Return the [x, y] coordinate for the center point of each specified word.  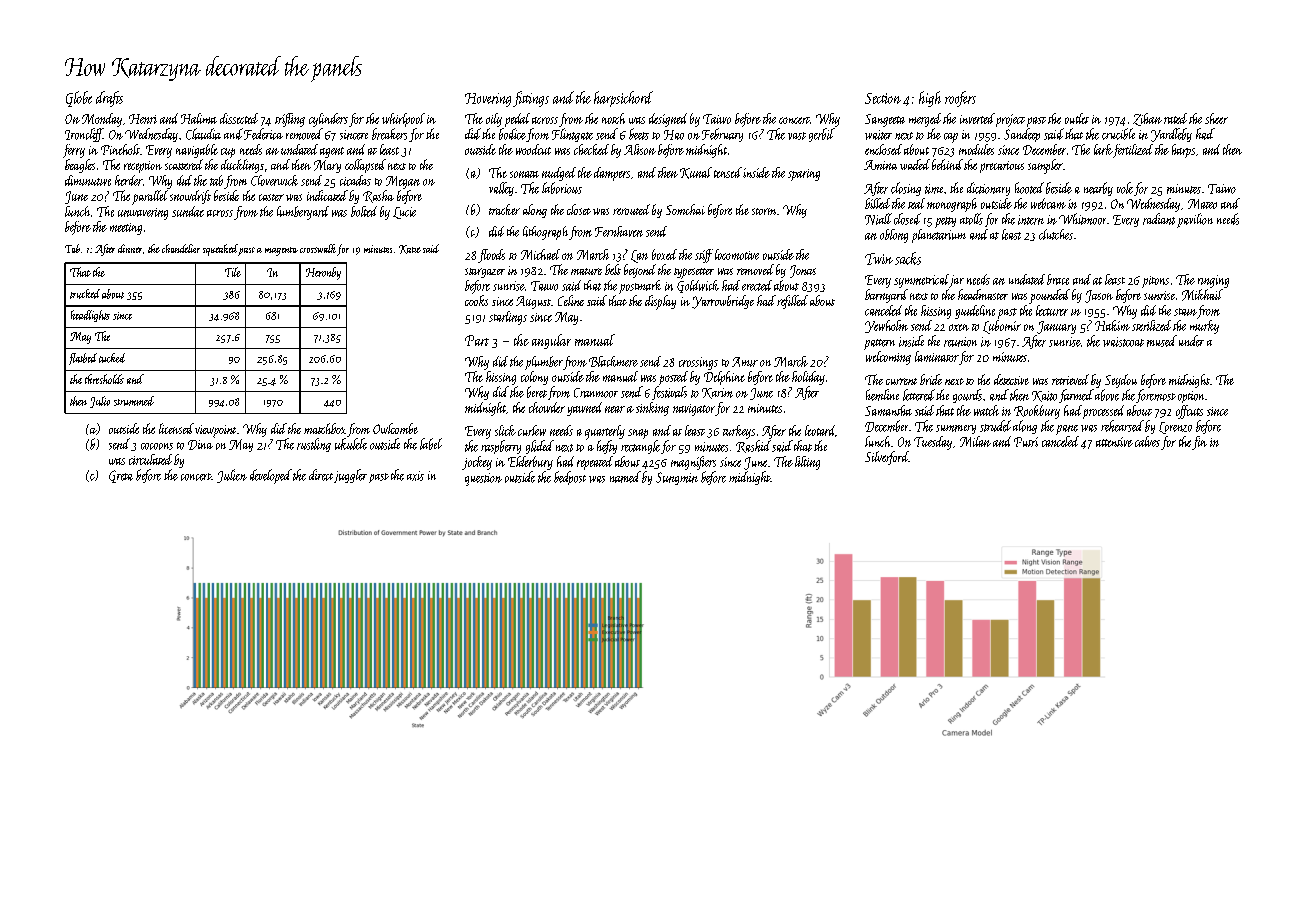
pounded [1049, 296]
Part [477, 340]
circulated [150, 459]
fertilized [1133, 151]
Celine [571, 300]
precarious [1002, 167]
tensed [728, 172]
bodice [512, 134]
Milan [975, 441]
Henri [143, 119]
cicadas [355, 180]
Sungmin [677, 478]
